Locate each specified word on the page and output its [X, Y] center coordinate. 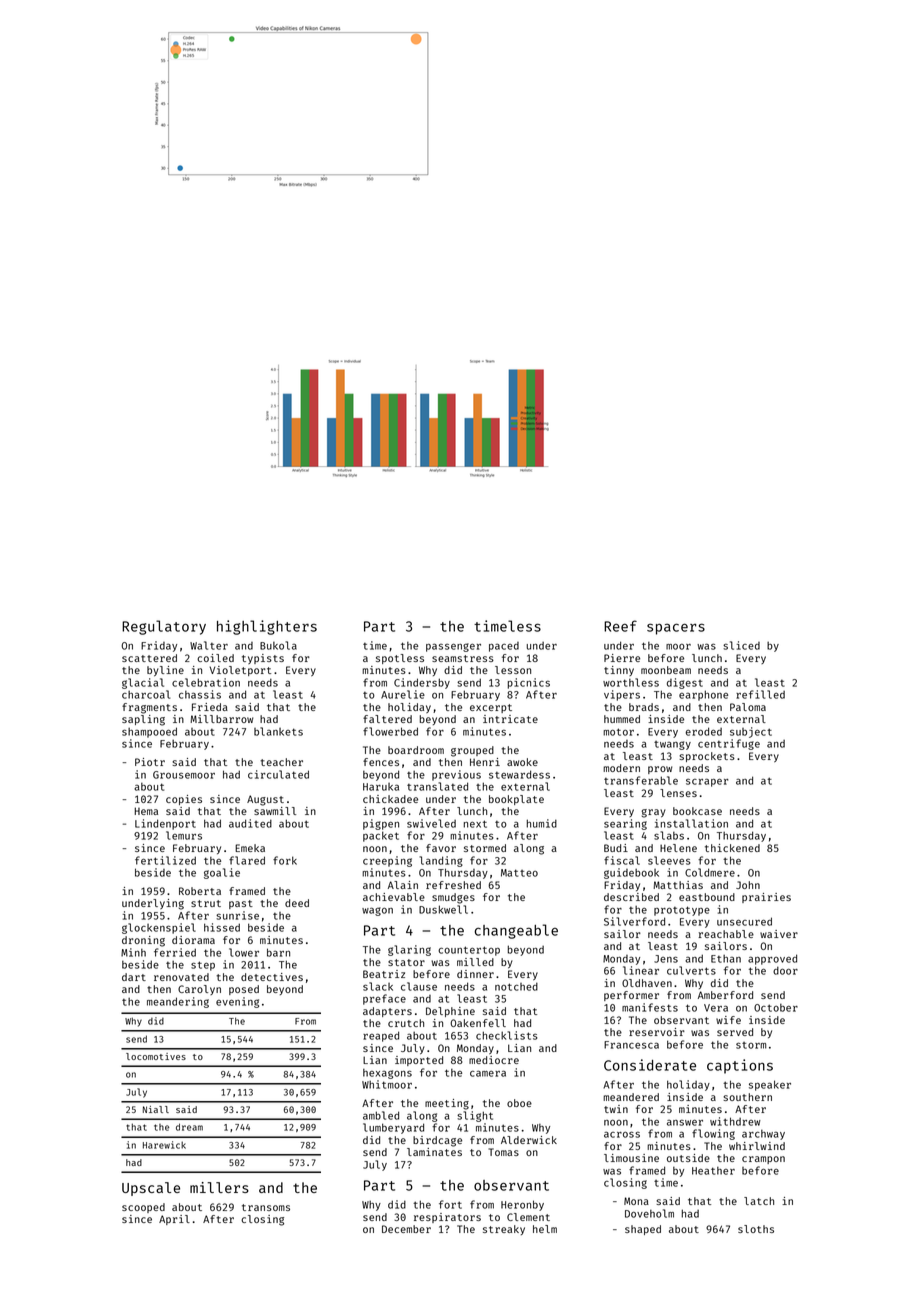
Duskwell [443, 909]
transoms [266, 1207]
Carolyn [199, 990]
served [735, 1032]
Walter [209, 645]
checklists [507, 1035]
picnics [529, 683]
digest [685, 683]
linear [641, 970]
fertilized [165, 860]
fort [450, 1204]
